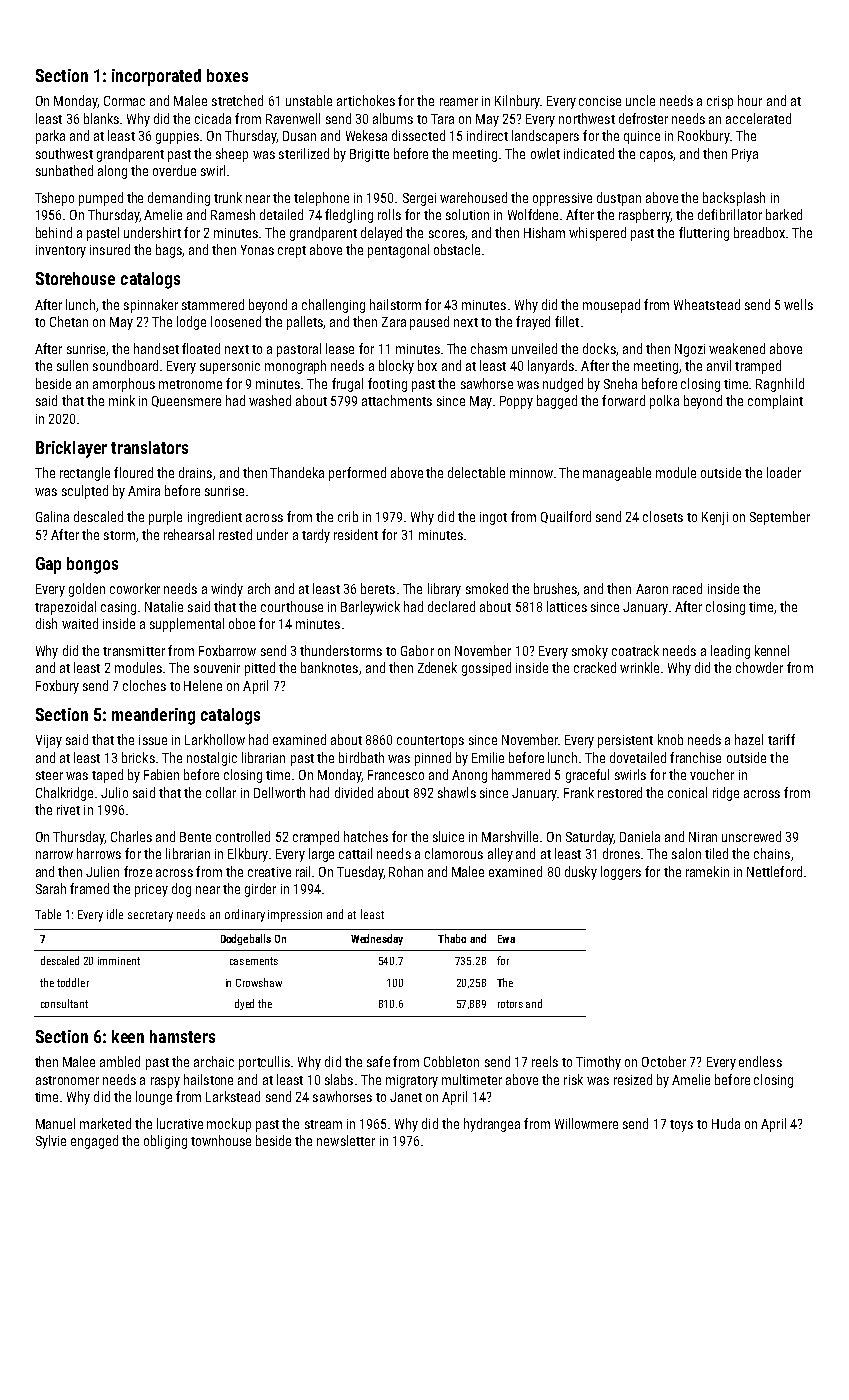  Describe the element at coordinates (50, 137) in the page. I see `parka` at that location.
